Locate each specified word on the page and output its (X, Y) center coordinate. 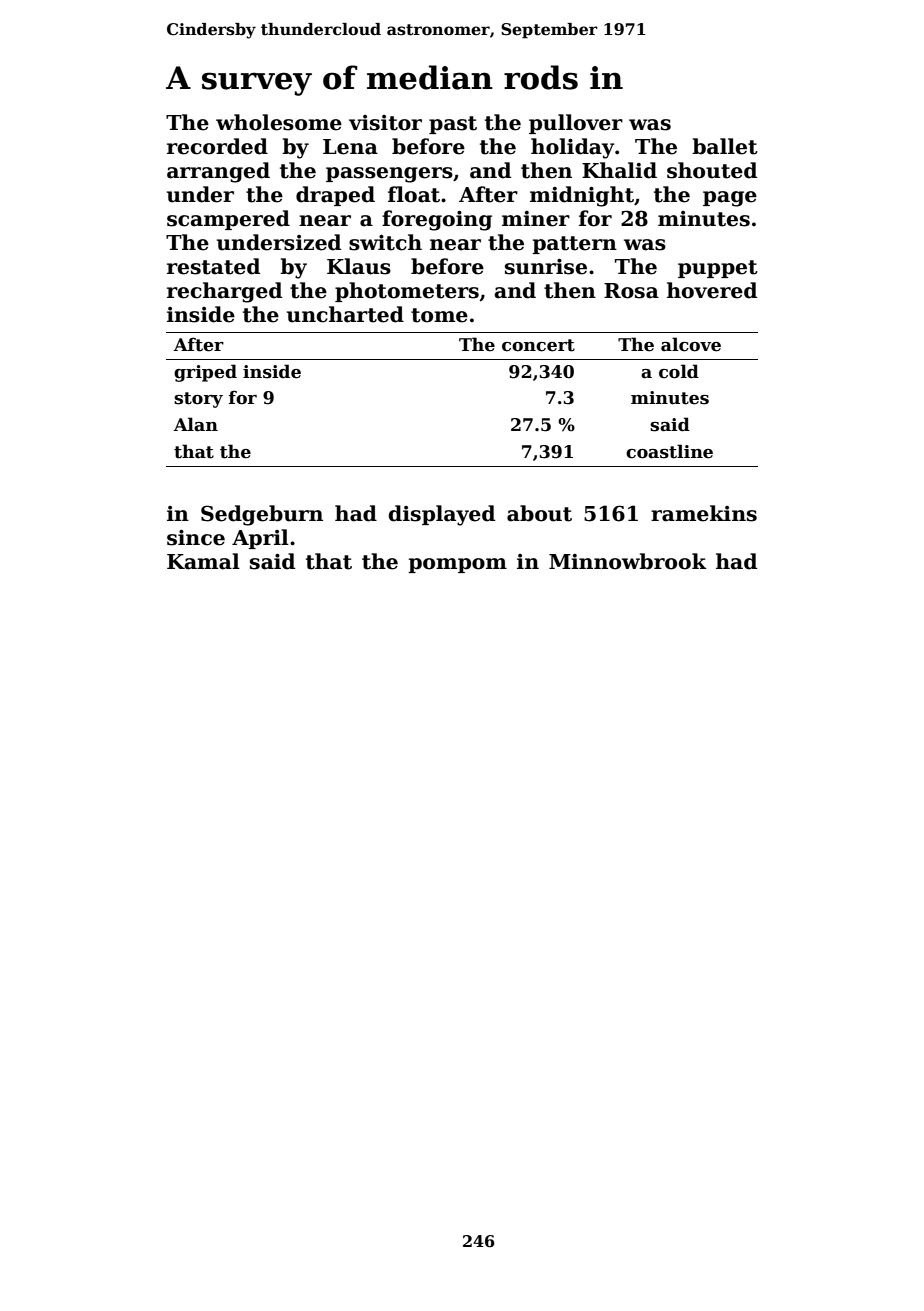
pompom (457, 565)
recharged (224, 292)
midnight (582, 196)
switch (385, 242)
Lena (350, 147)
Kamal (203, 561)
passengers (389, 175)
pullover (576, 124)
